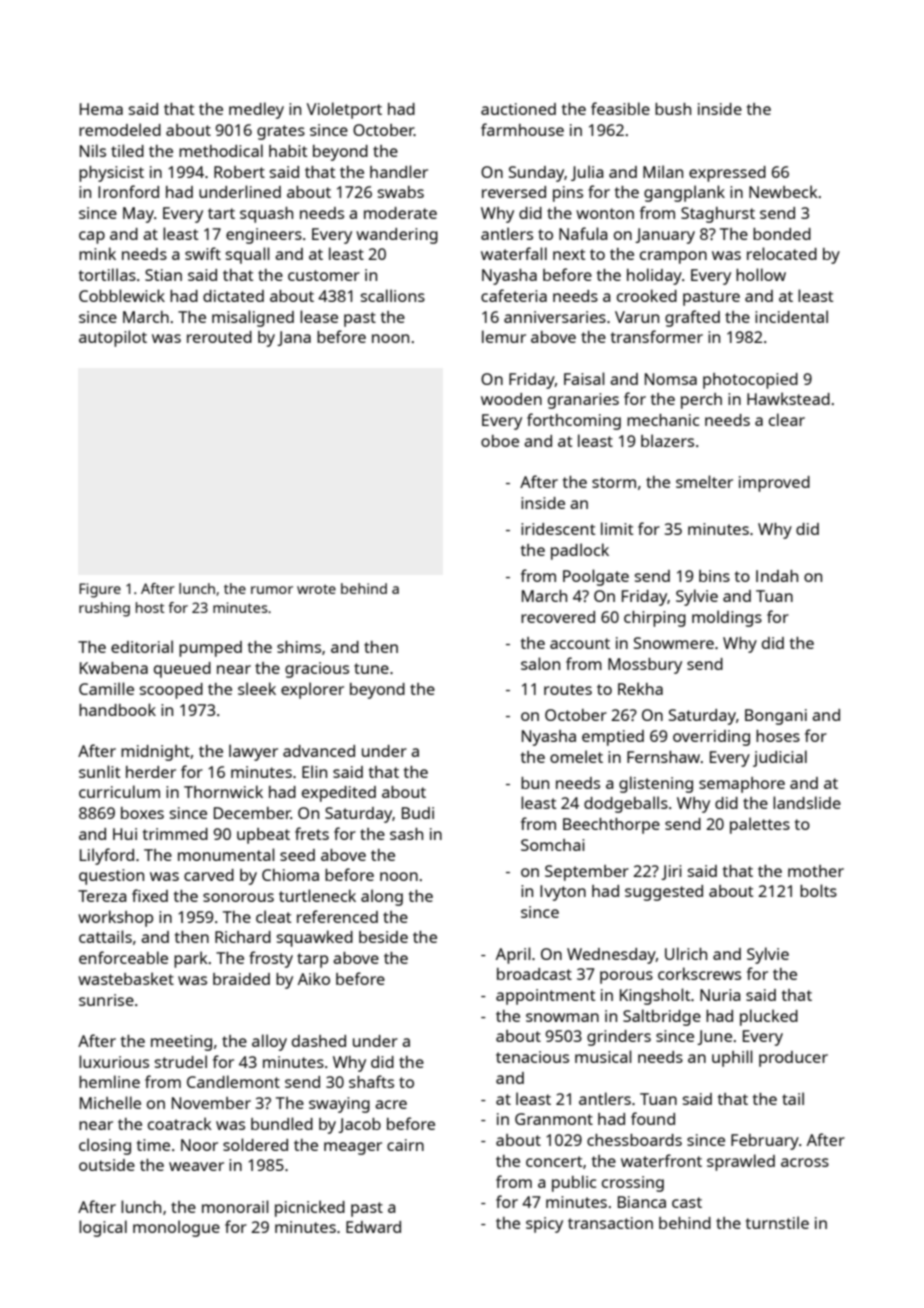 The width and height of the screenshot is (924, 1308). What do you see at coordinates (576, 756) in the screenshot?
I see `omelet` at bounding box center [576, 756].
